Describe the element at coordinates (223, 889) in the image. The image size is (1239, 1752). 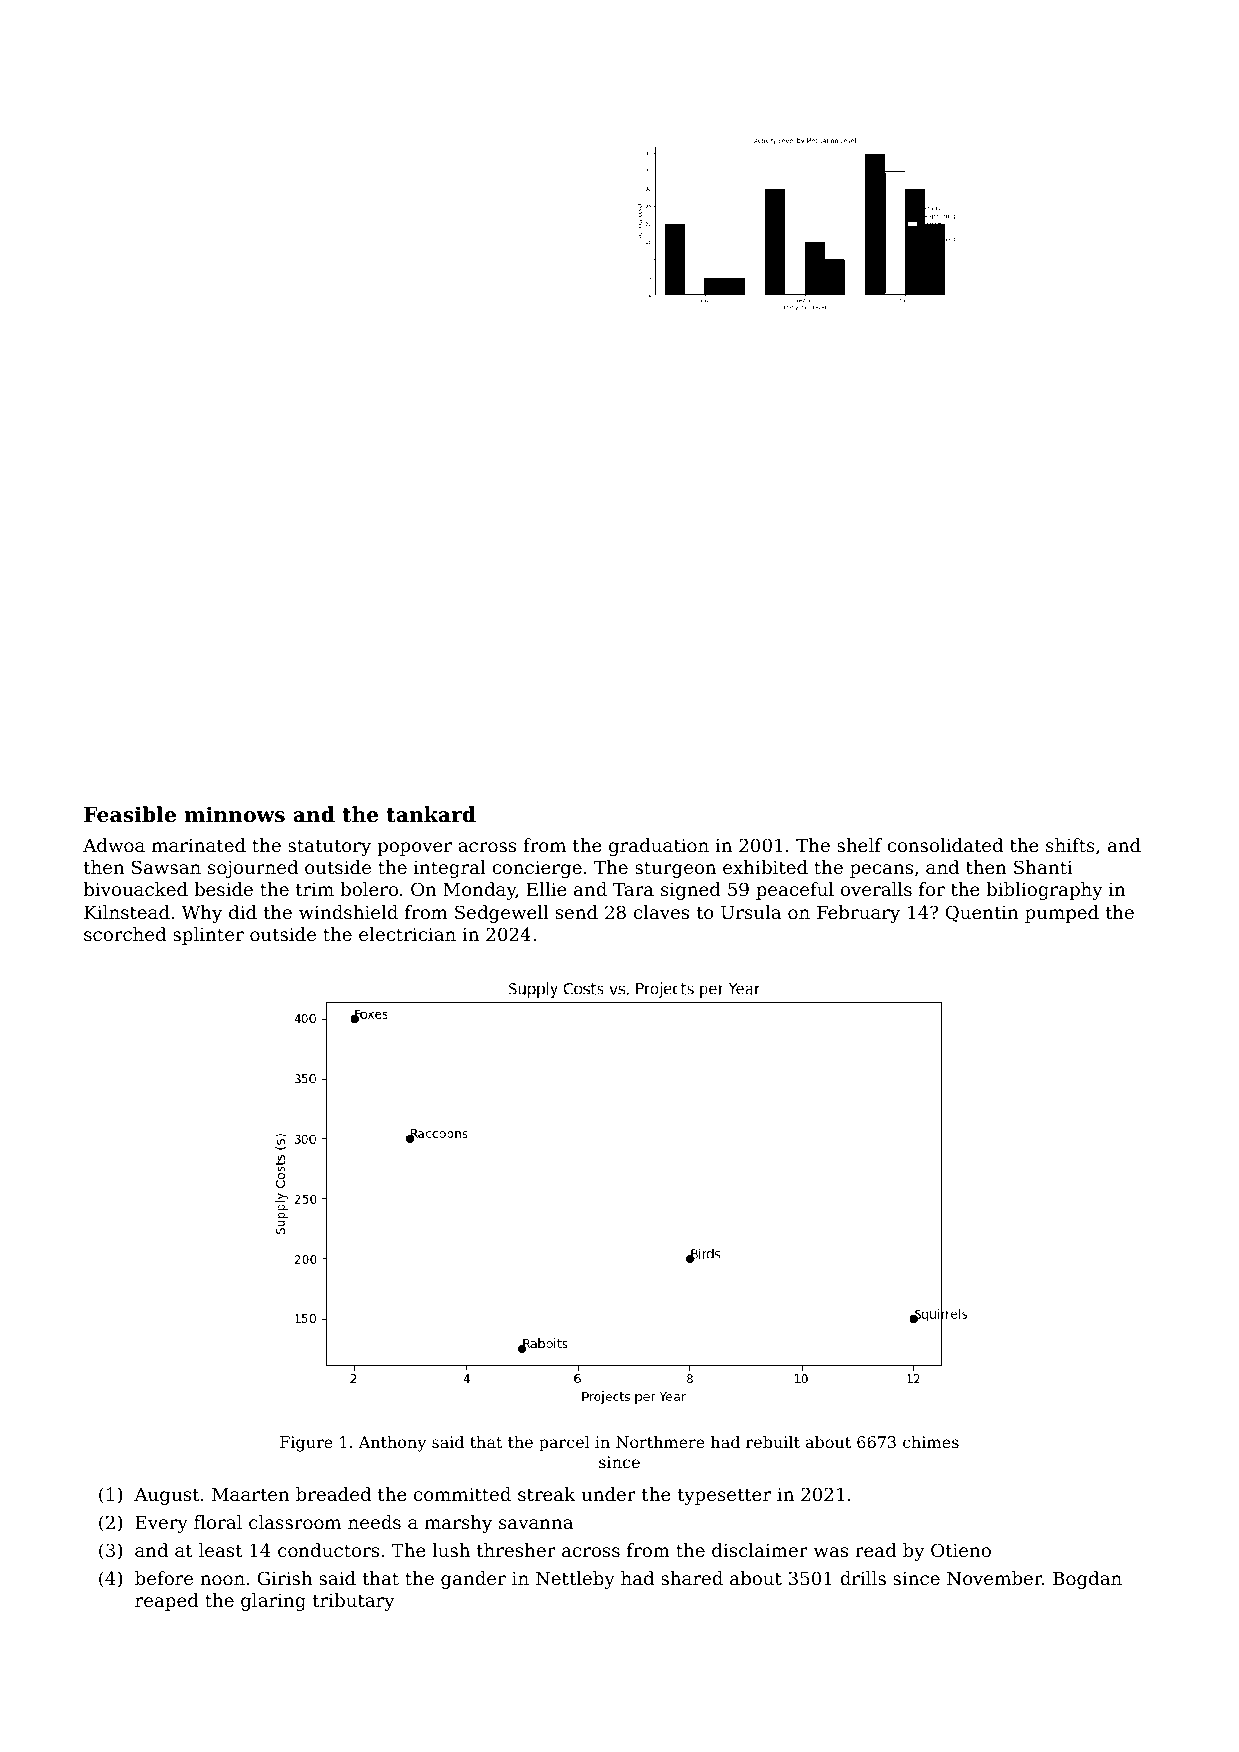
I see `beside` at that location.
